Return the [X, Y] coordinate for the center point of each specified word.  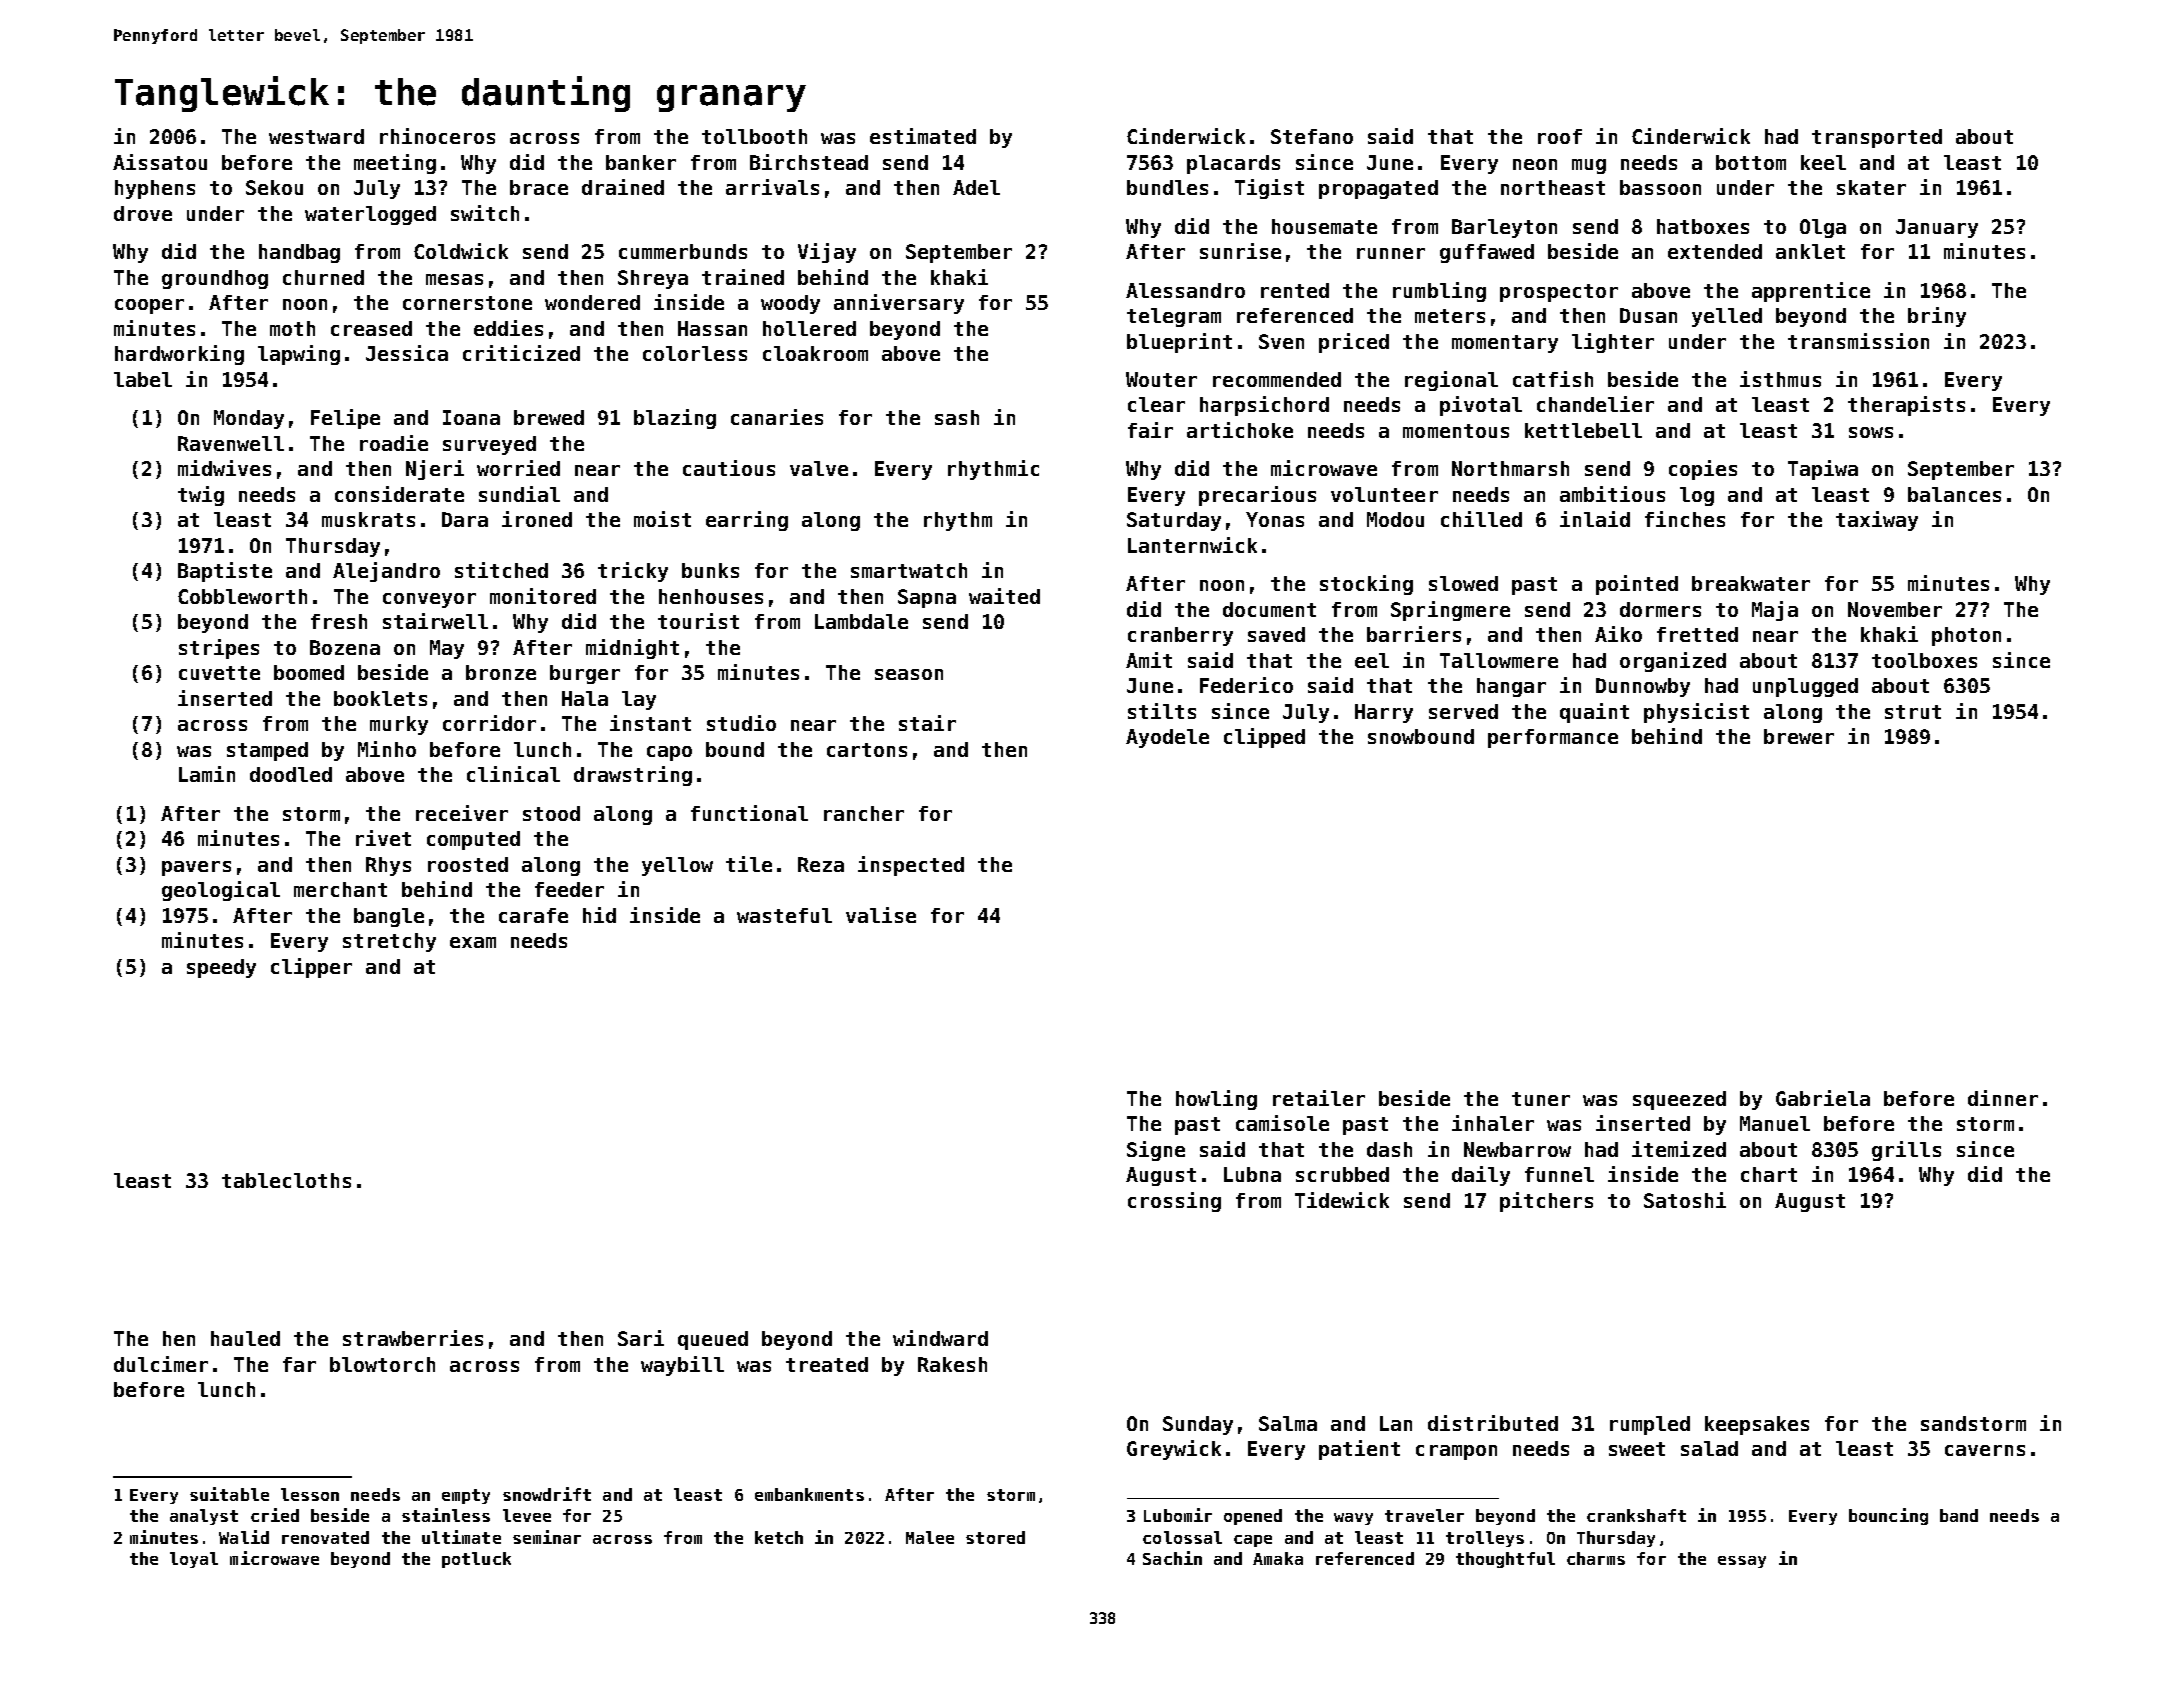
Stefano [1312, 136]
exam [473, 942]
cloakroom [815, 353]
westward [316, 136]
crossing [1174, 1202]
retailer [1319, 1098]
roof [1560, 136]
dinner [2003, 1098]
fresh [339, 621]
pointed [1637, 585]
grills [1906, 1151]
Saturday [1174, 521]
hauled [245, 1338]
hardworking [179, 355]
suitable [229, 1494]
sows [1871, 432]
